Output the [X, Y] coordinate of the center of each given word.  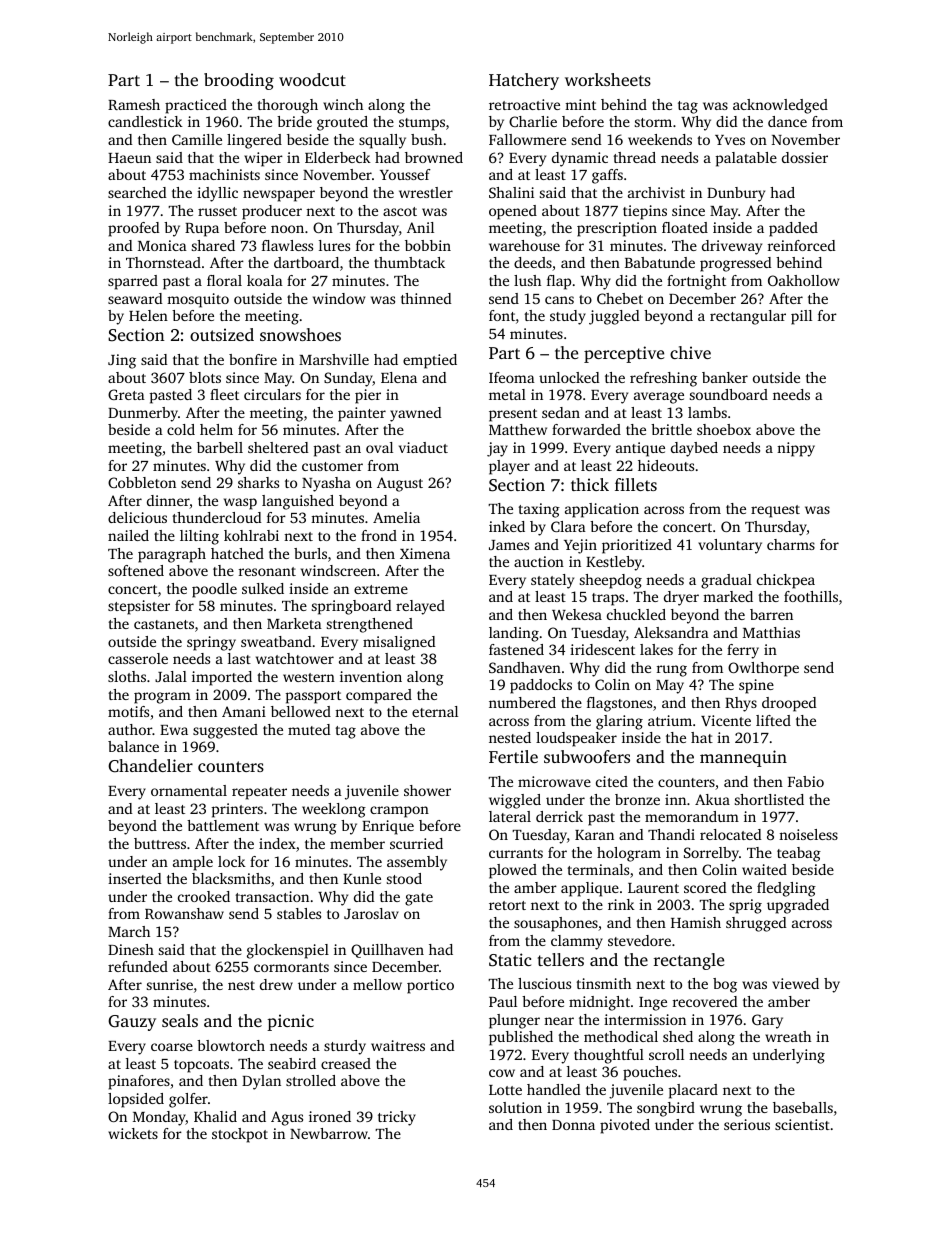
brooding [239, 81]
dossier [805, 157]
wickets [133, 1133]
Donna [573, 1125]
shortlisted [769, 799]
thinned [426, 298]
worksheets [608, 79]
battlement [223, 825]
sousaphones [556, 924]
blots [205, 377]
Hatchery [524, 81]
